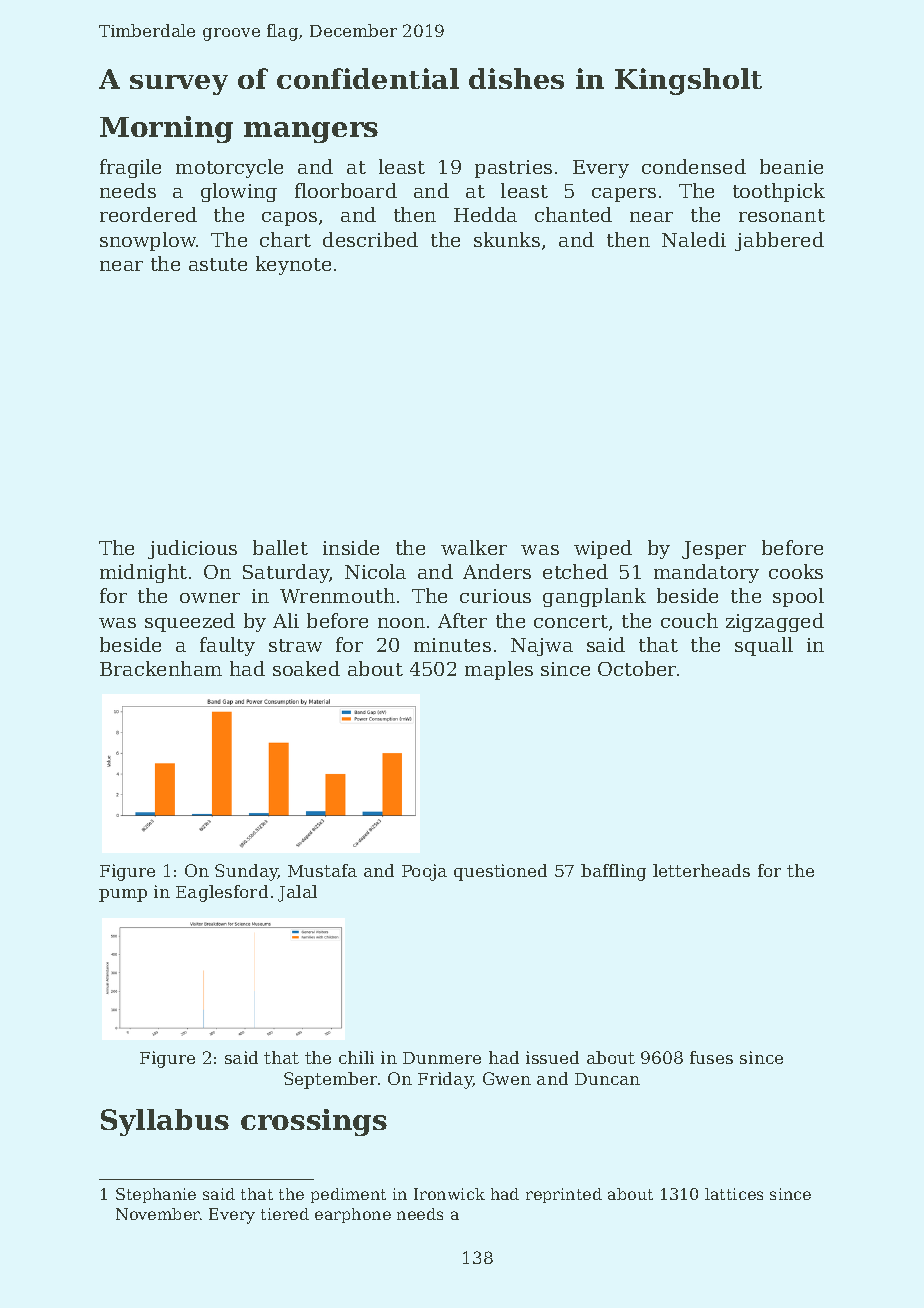  What do you see at coordinates (607, 1079) in the screenshot?
I see `Duncan` at bounding box center [607, 1079].
